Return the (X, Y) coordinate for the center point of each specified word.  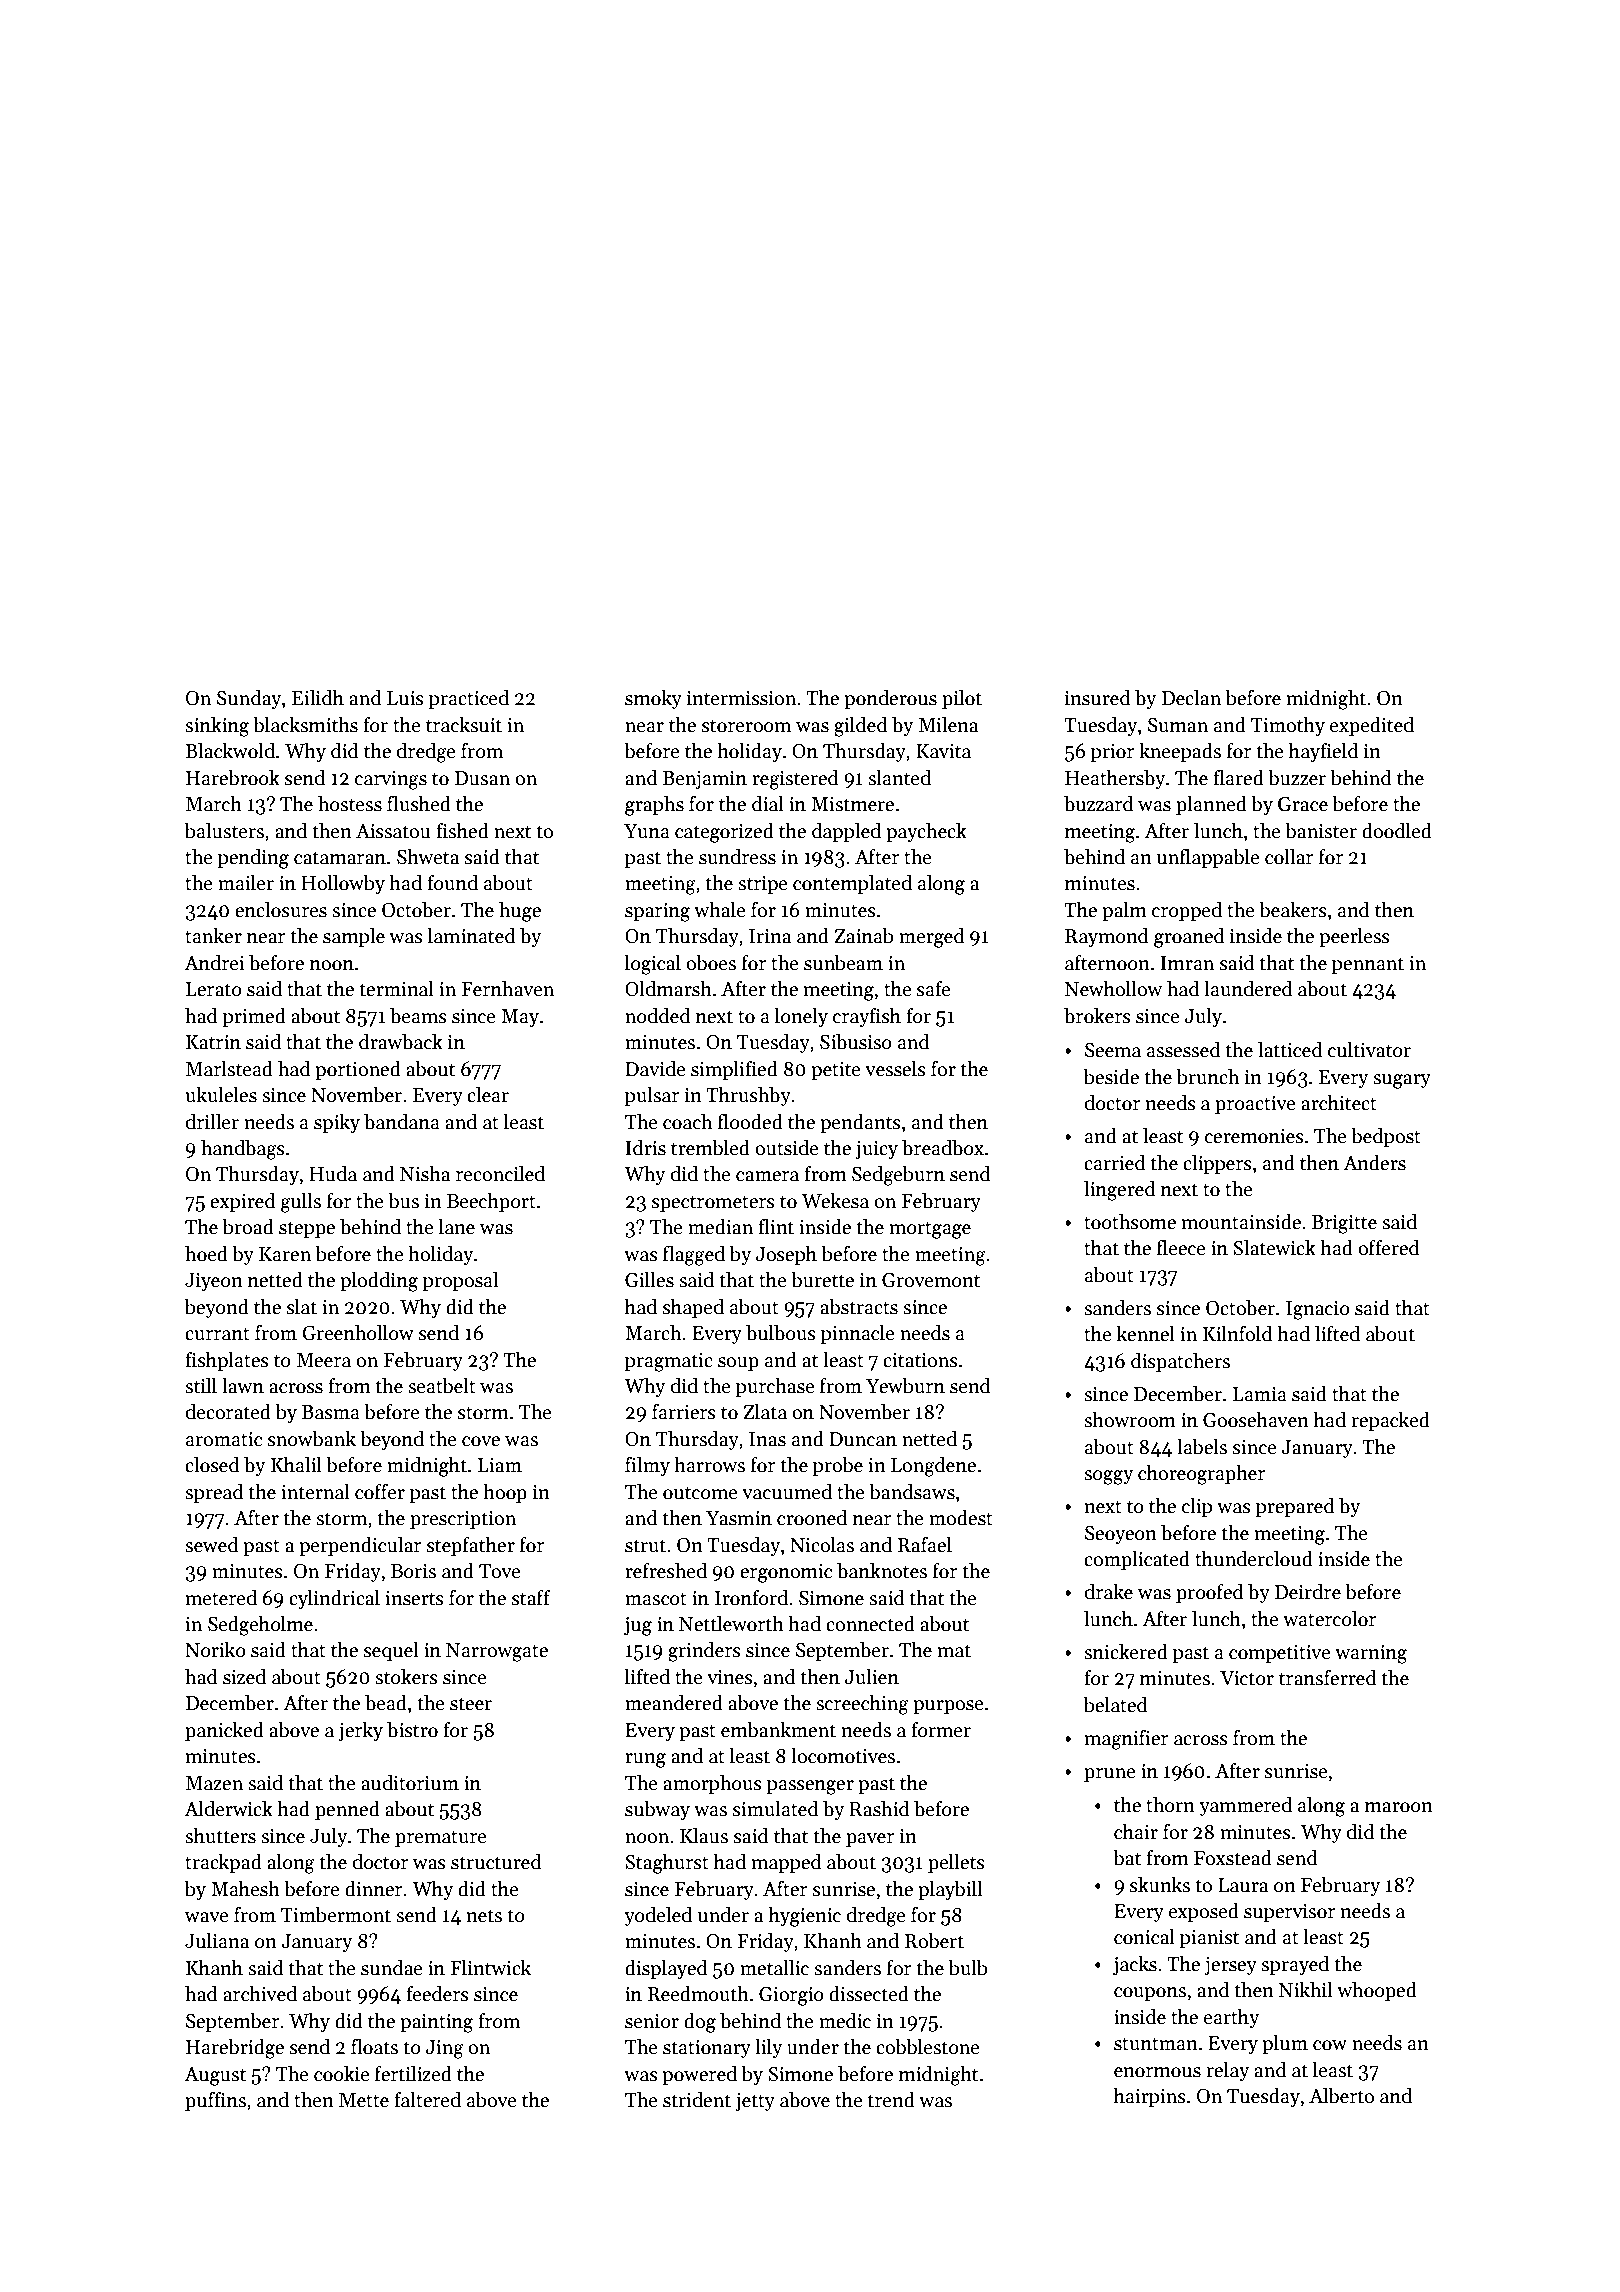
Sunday (249, 699)
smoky (653, 699)
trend (891, 2100)
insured (1098, 698)
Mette (364, 2100)
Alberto (1341, 2096)
